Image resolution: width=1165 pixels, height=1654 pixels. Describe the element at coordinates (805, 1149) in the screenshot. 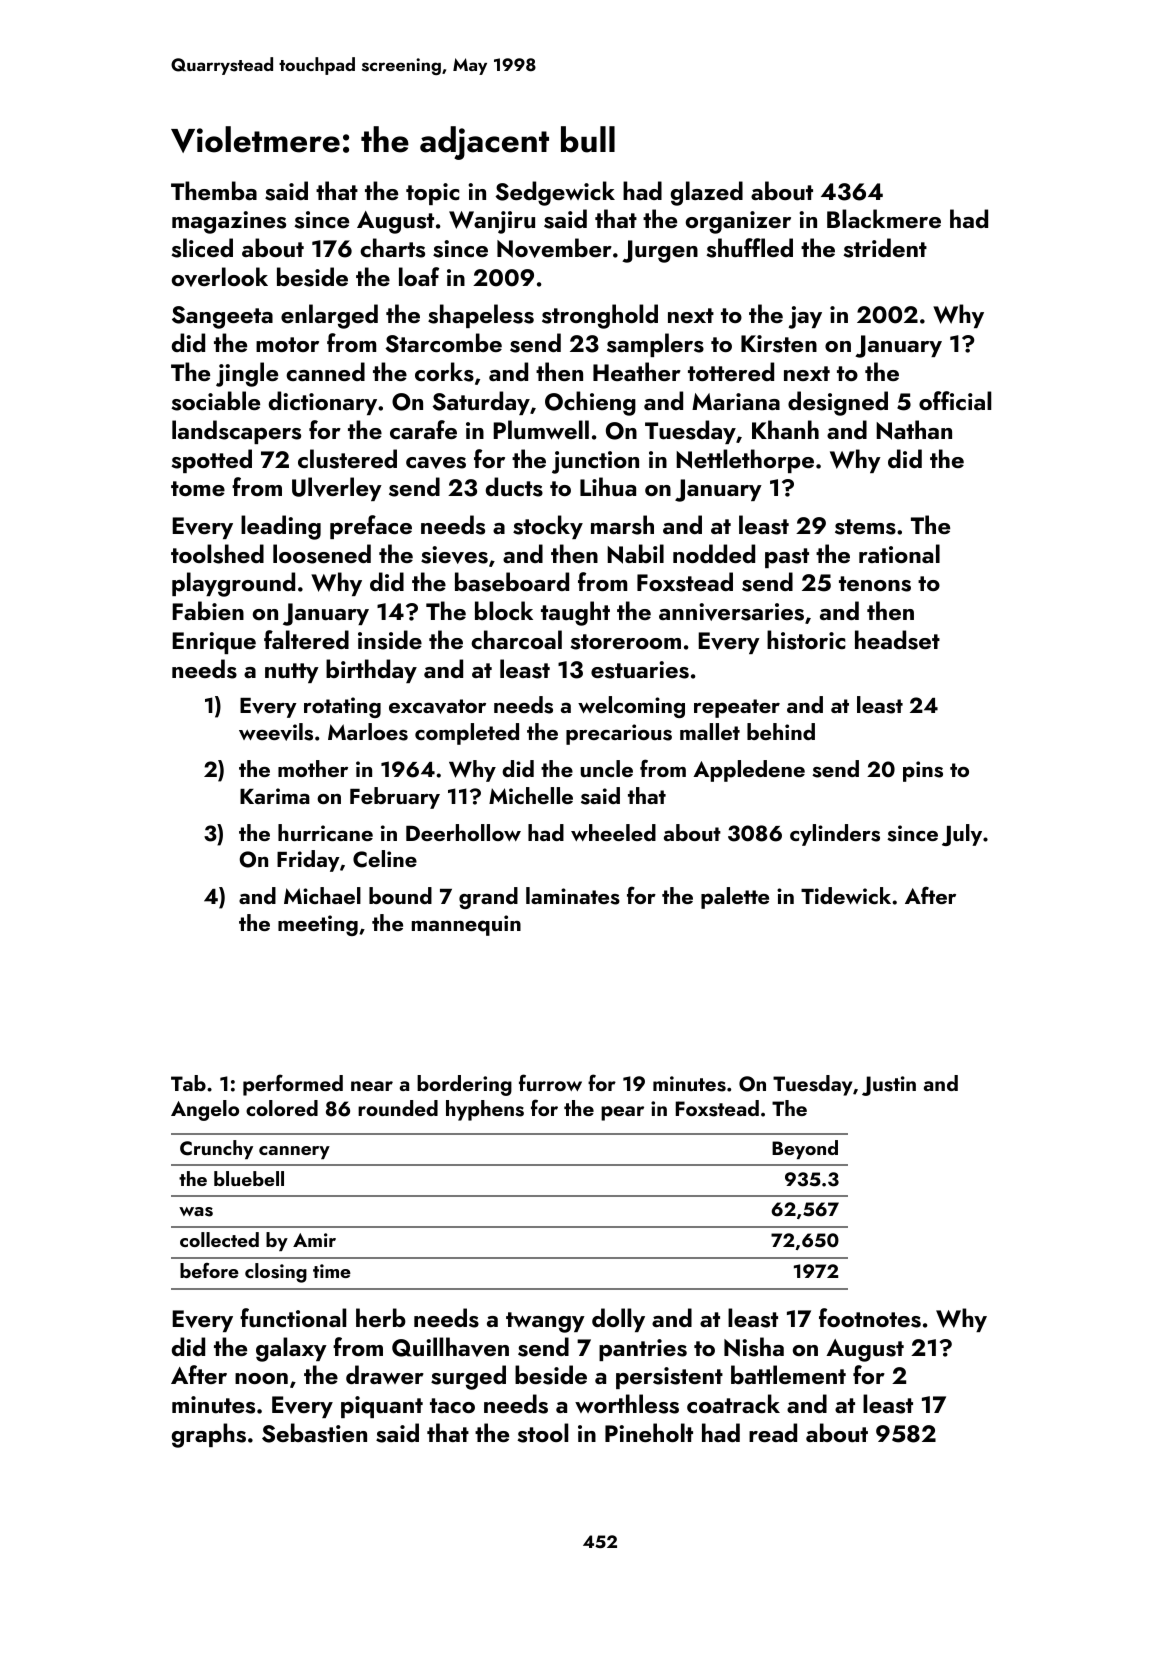

I see `Beyond` at that location.
